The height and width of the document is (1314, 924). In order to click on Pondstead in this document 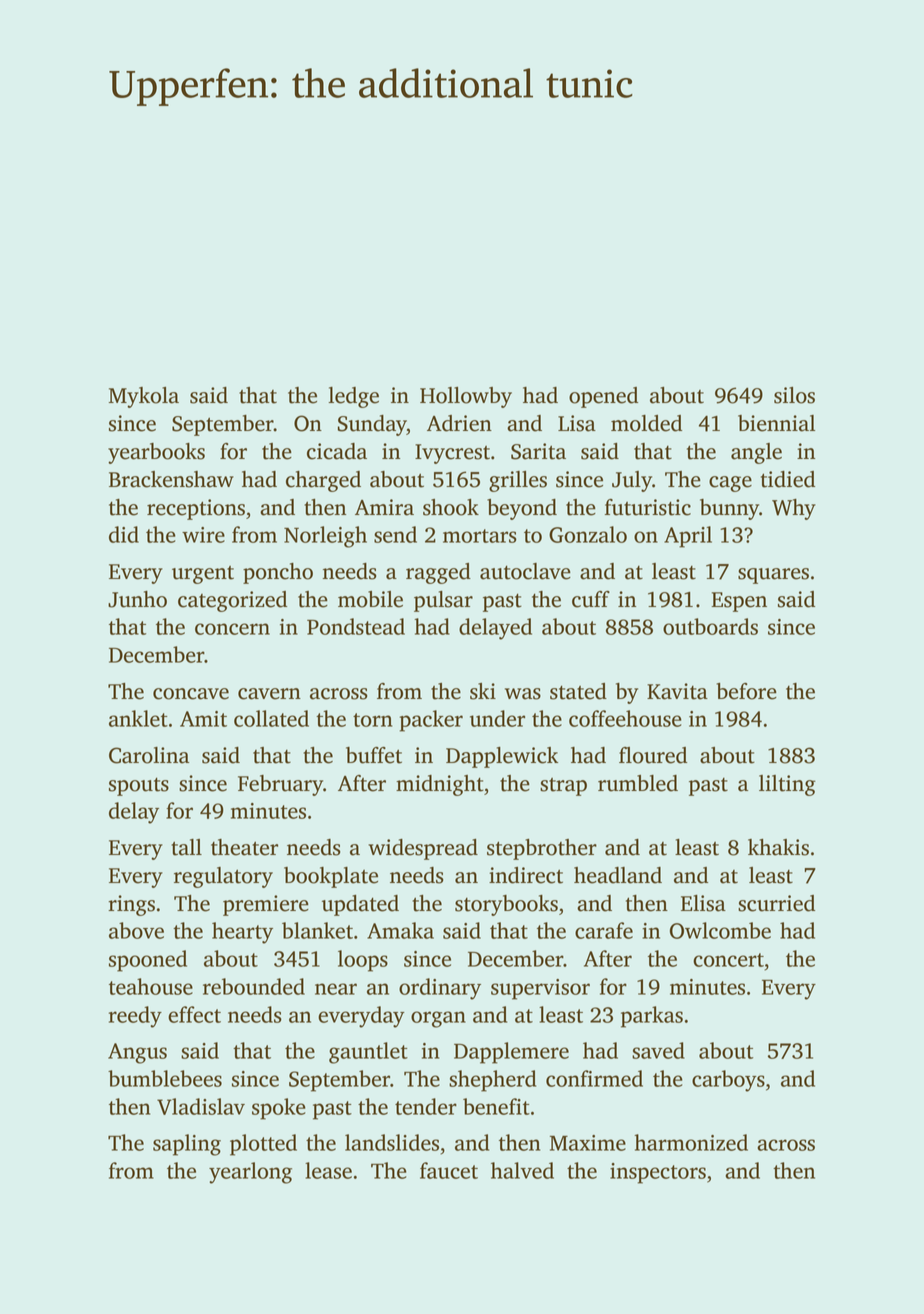, I will do `click(356, 626)`.
